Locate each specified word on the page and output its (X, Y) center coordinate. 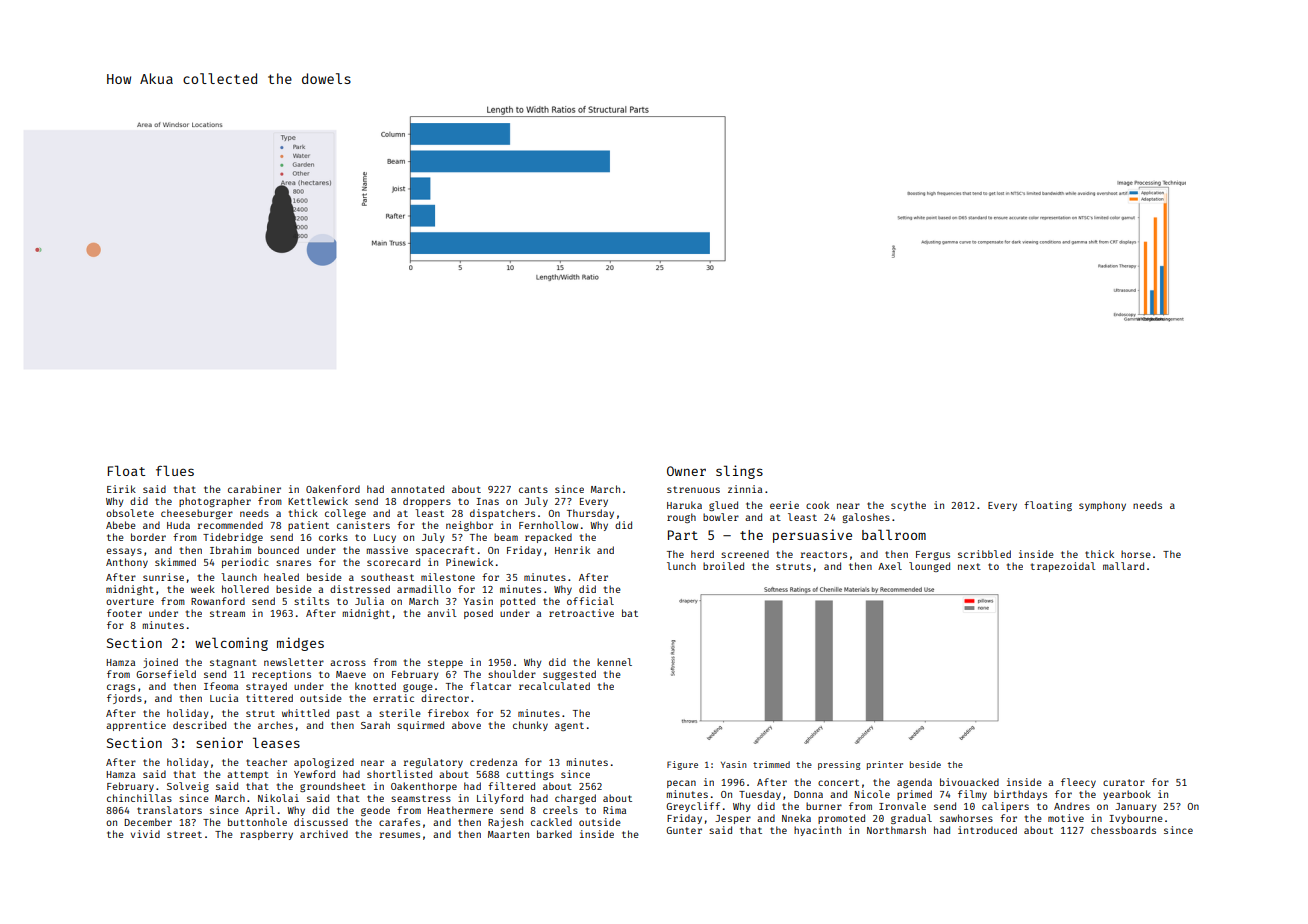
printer (885, 765)
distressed (360, 589)
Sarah (375, 725)
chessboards (1123, 830)
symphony (1102, 506)
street (184, 834)
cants (533, 489)
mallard (1123, 566)
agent (569, 726)
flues (175, 470)
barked (554, 834)
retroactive (581, 613)
